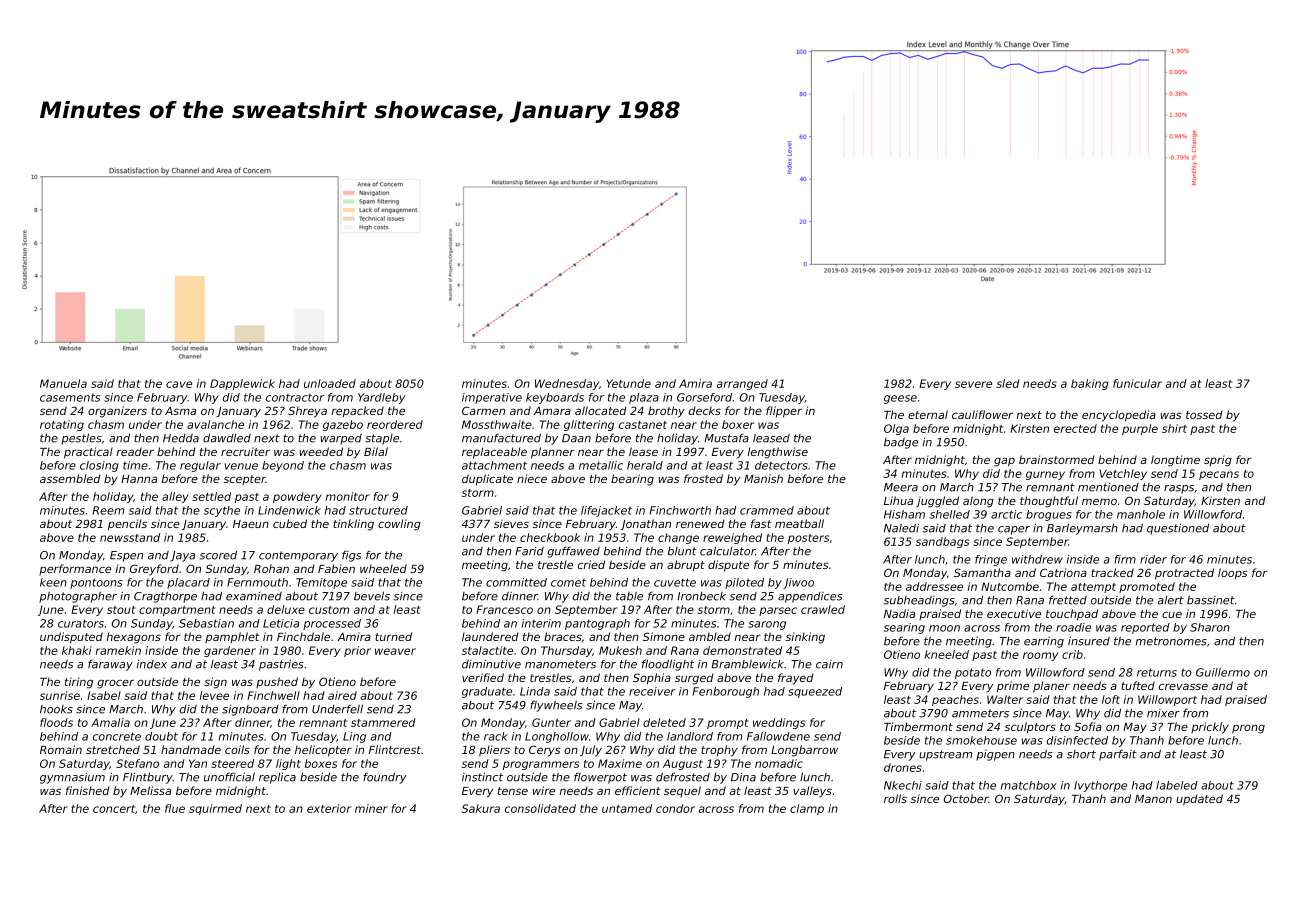  Describe the element at coordinates (807, 809) in the image. I see `clamp` at that location.
